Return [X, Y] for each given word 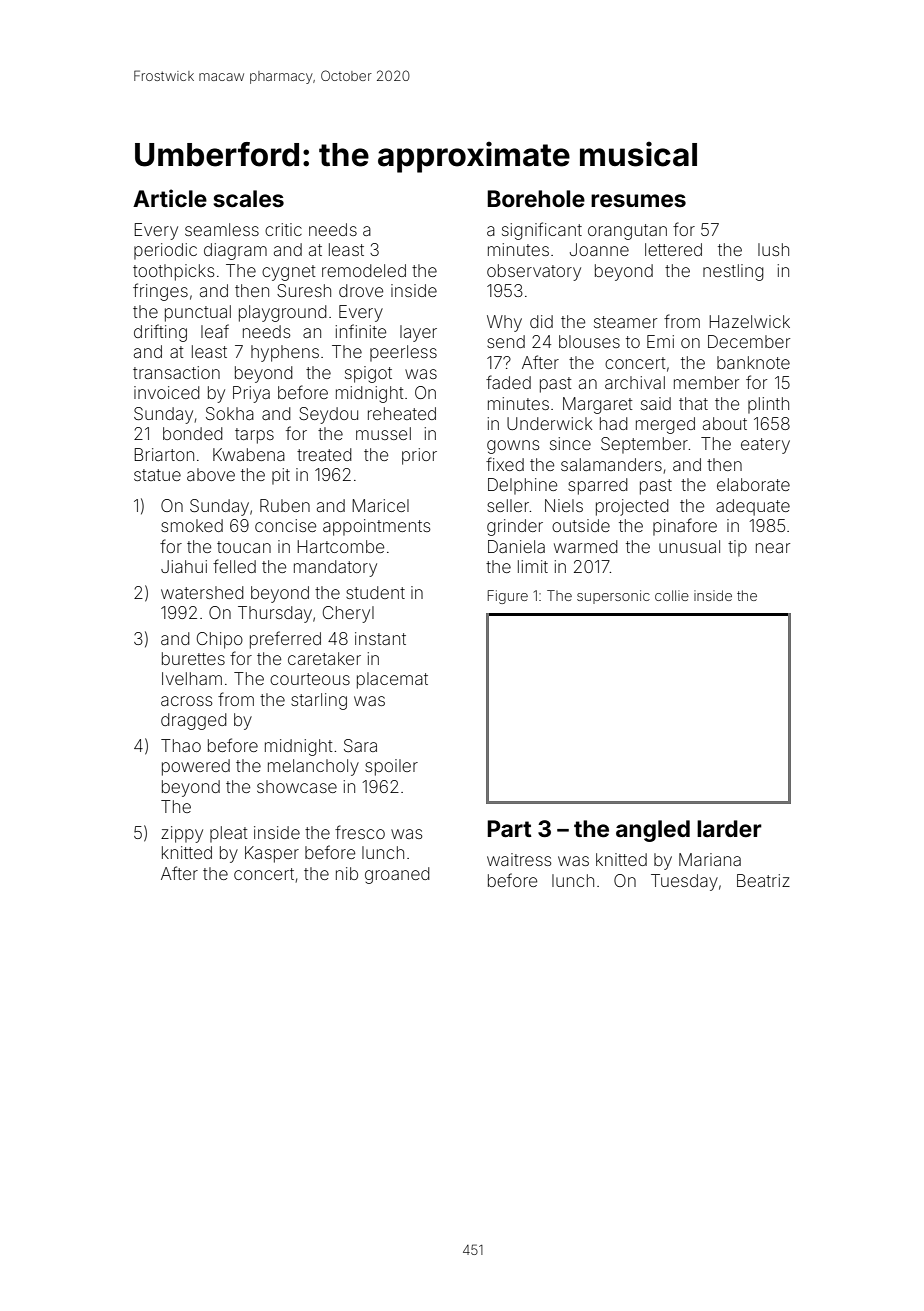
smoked [192, 525]
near [773, 548]
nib [347, 873]
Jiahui [184, 566]
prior [419, 456]
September [644, 445]
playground [283, 313]
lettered [673, 249]
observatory [534, 272]
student [375, 592]
